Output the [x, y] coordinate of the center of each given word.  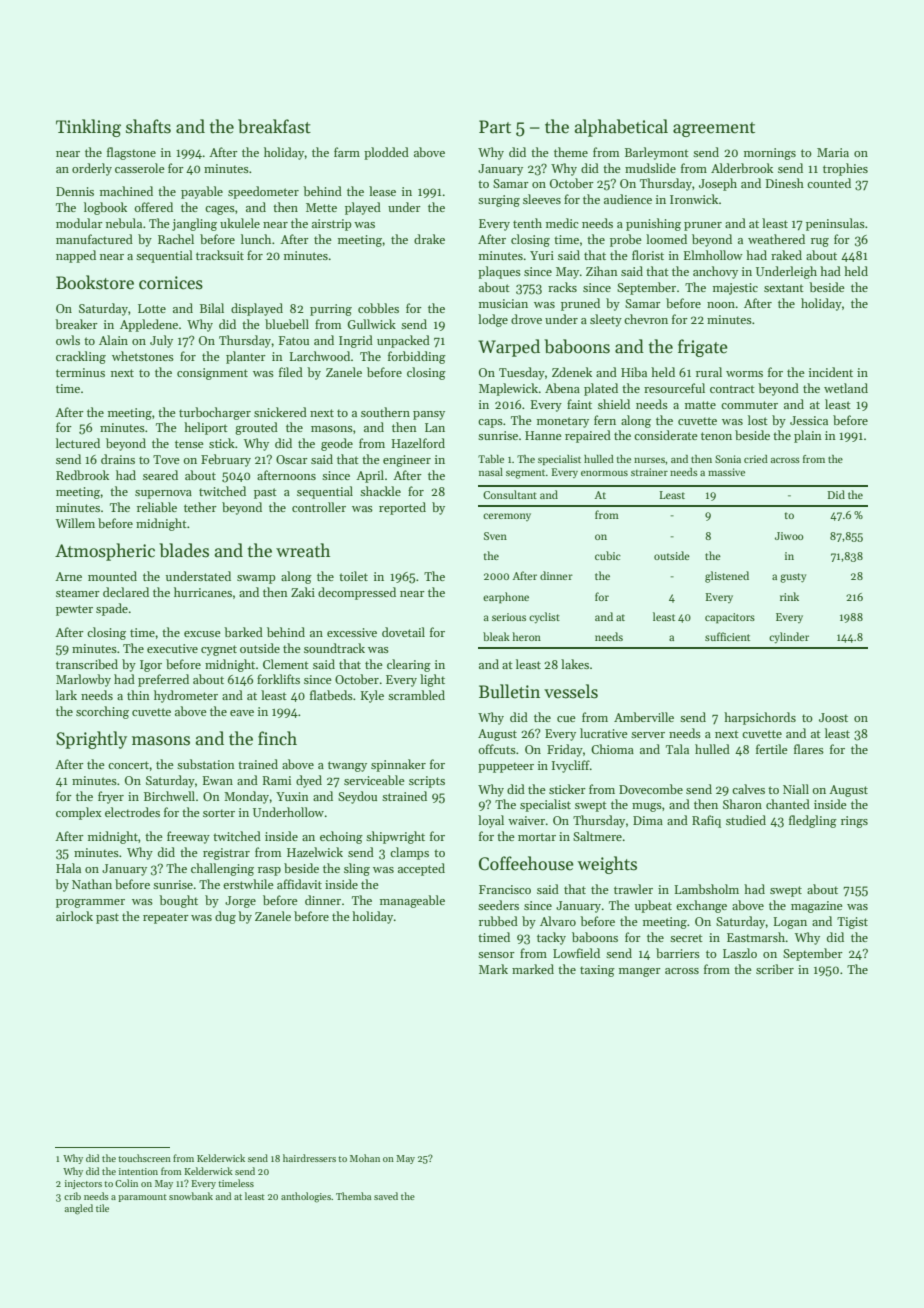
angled [79, 1209]
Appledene [149, 325]
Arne [68, 576]
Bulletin [509, 691]
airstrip [331, 225]
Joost [833, 717]
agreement [714, 129]
